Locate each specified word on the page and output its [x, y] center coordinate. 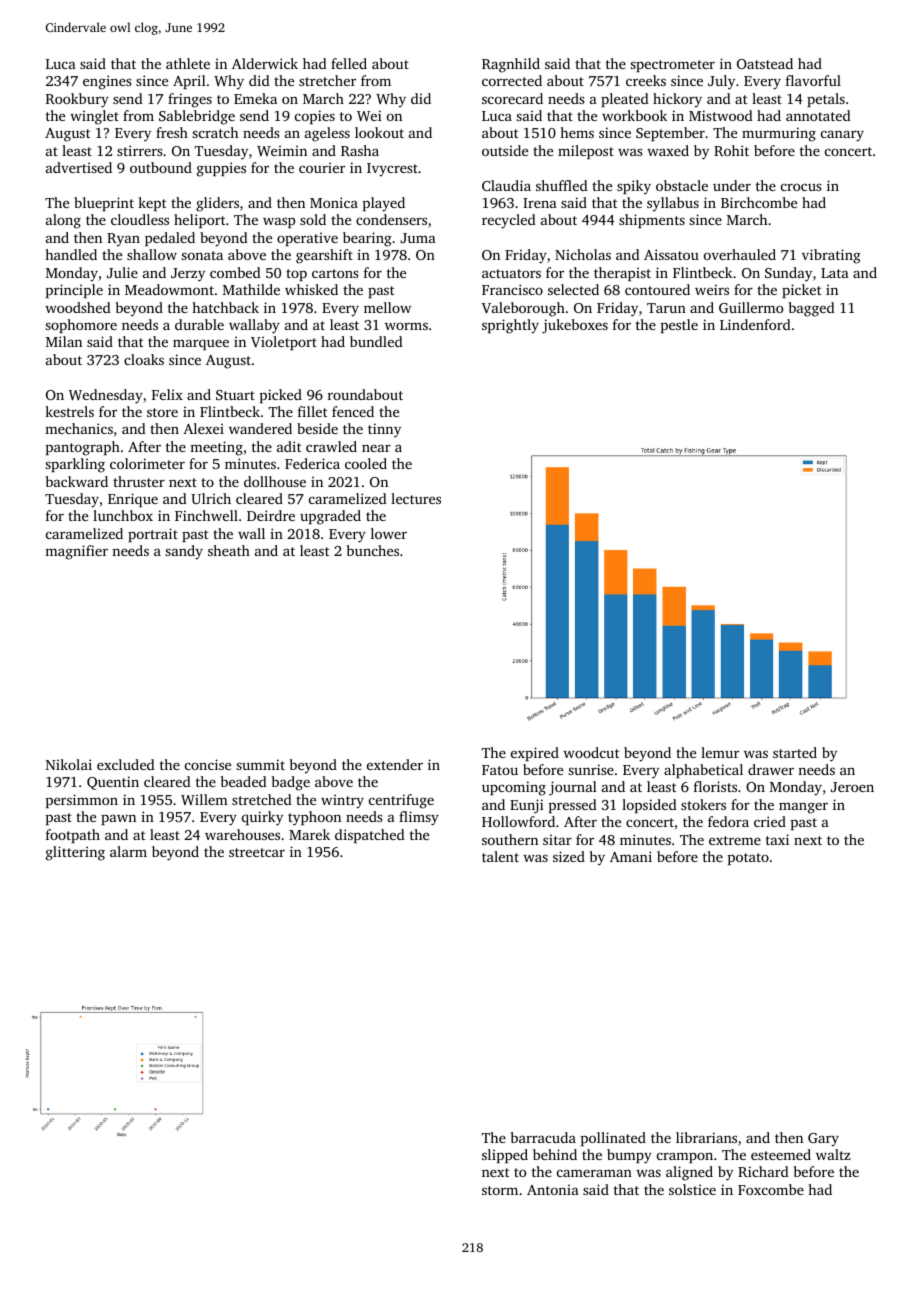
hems [577, 132]
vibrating [831, 256]
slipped [505, 1156]
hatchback [225, 307]
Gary [823, 1140]
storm [500, 1190]
